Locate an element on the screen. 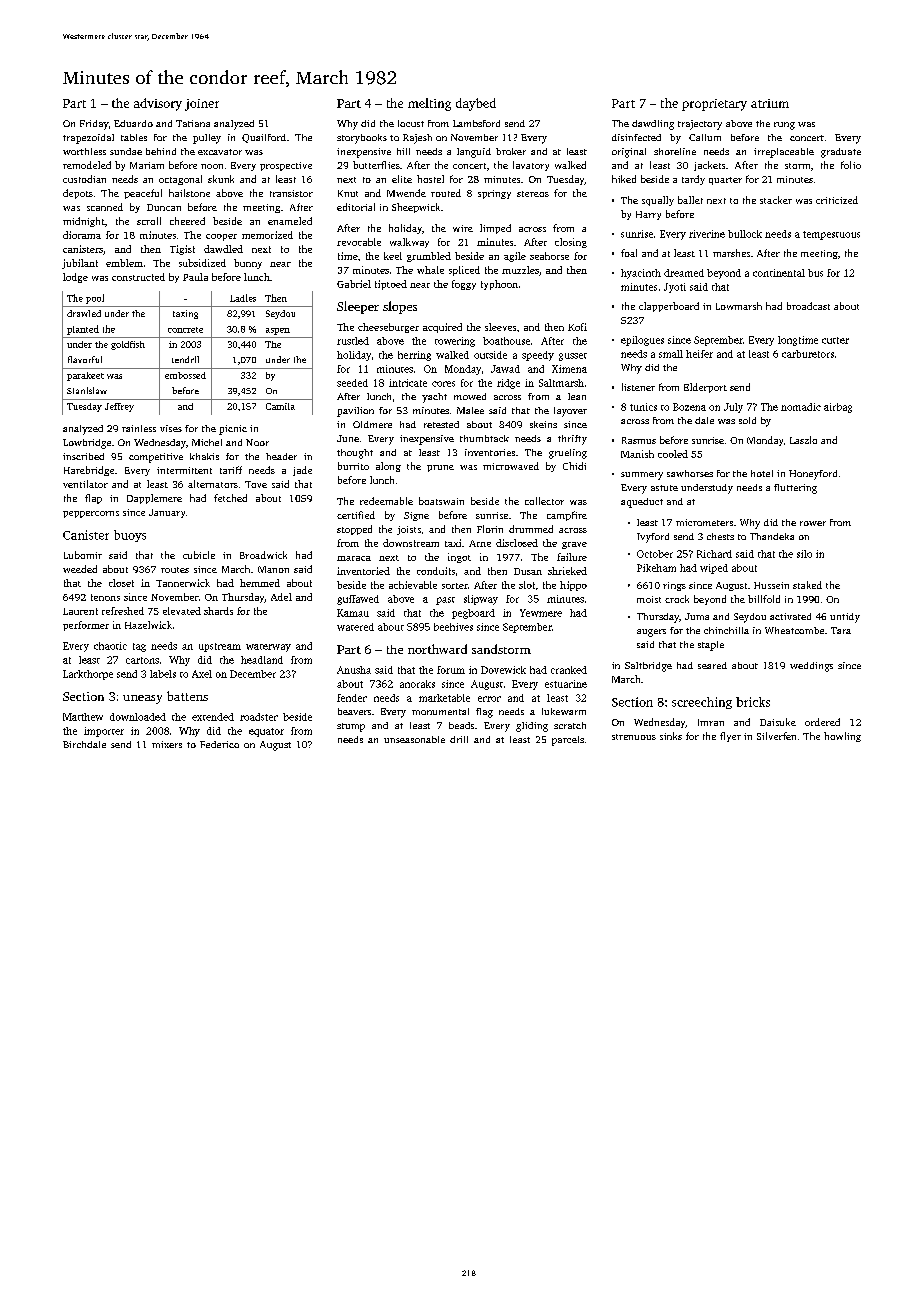  thought is located at coordinates (355, 454).
